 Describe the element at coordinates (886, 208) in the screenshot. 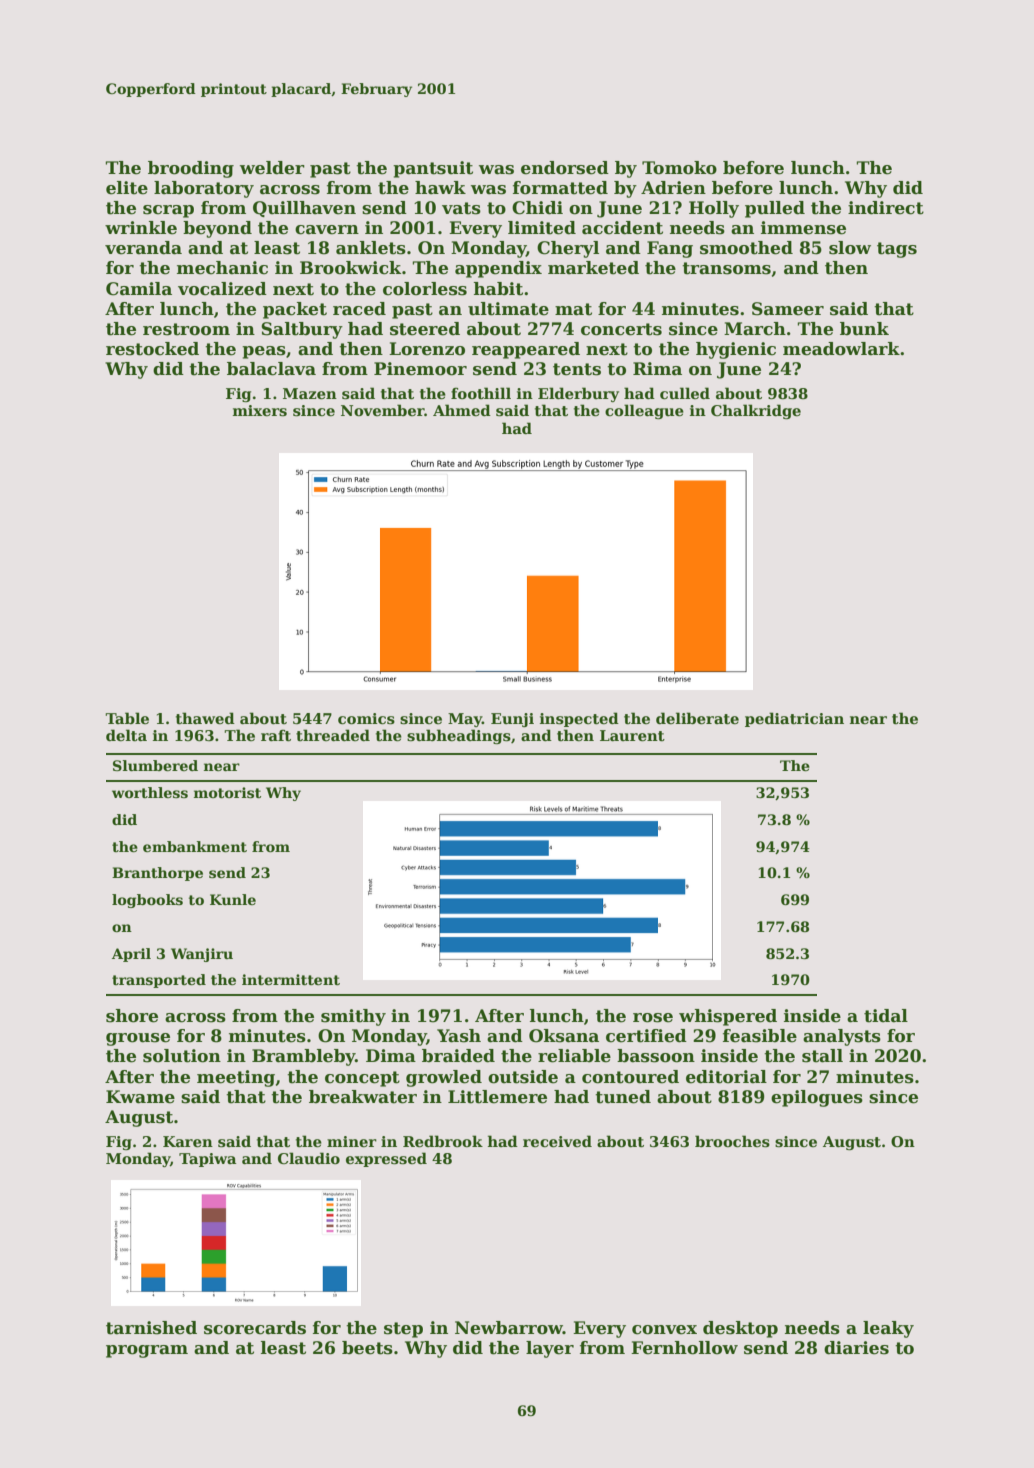

I see `indirect` at that location.
